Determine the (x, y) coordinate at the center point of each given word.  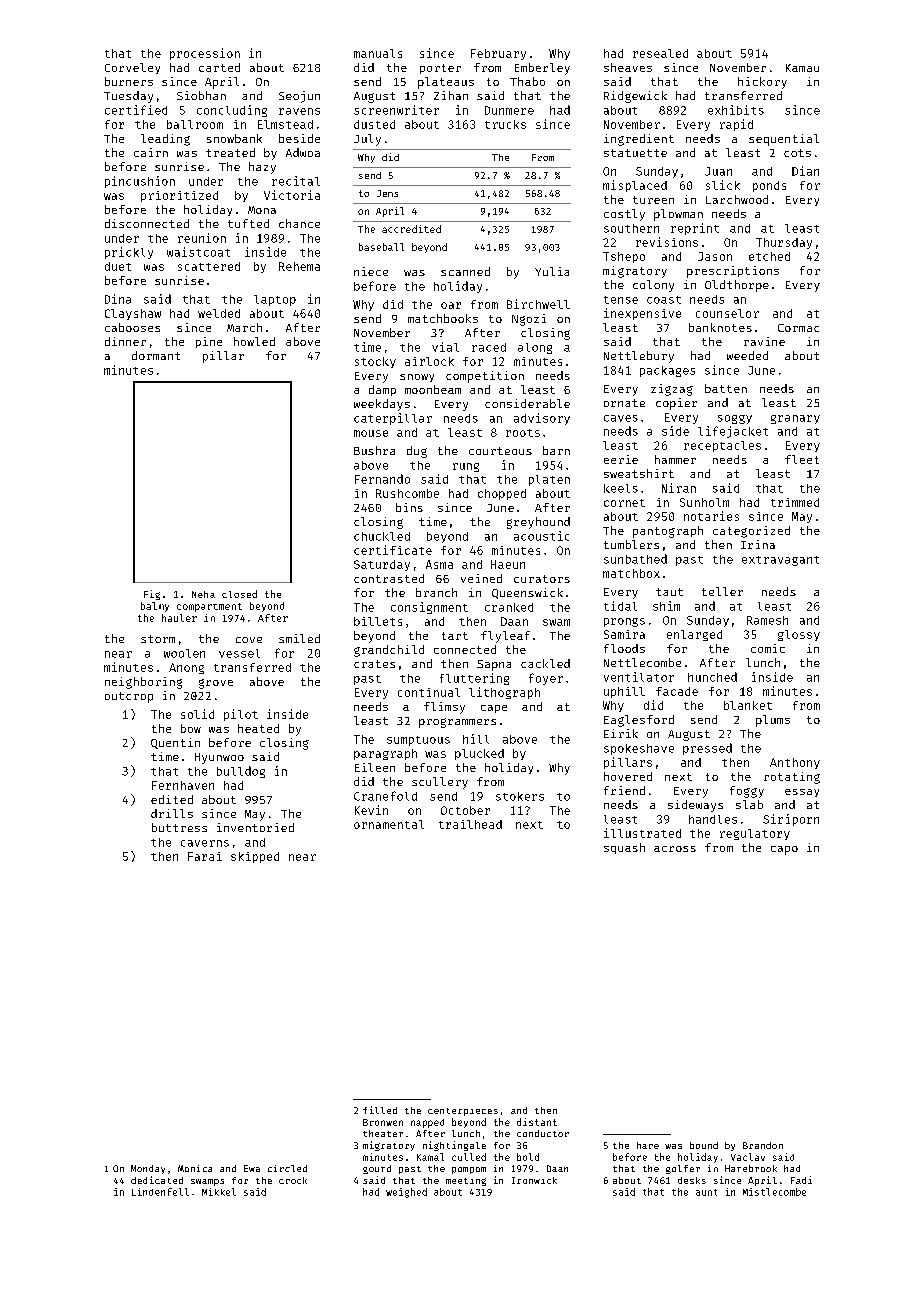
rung (466, 467)
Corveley (132, 68)
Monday (148, 1169)
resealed (660, 53)
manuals (378, 53)
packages (667, 371)
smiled (299, 638)
